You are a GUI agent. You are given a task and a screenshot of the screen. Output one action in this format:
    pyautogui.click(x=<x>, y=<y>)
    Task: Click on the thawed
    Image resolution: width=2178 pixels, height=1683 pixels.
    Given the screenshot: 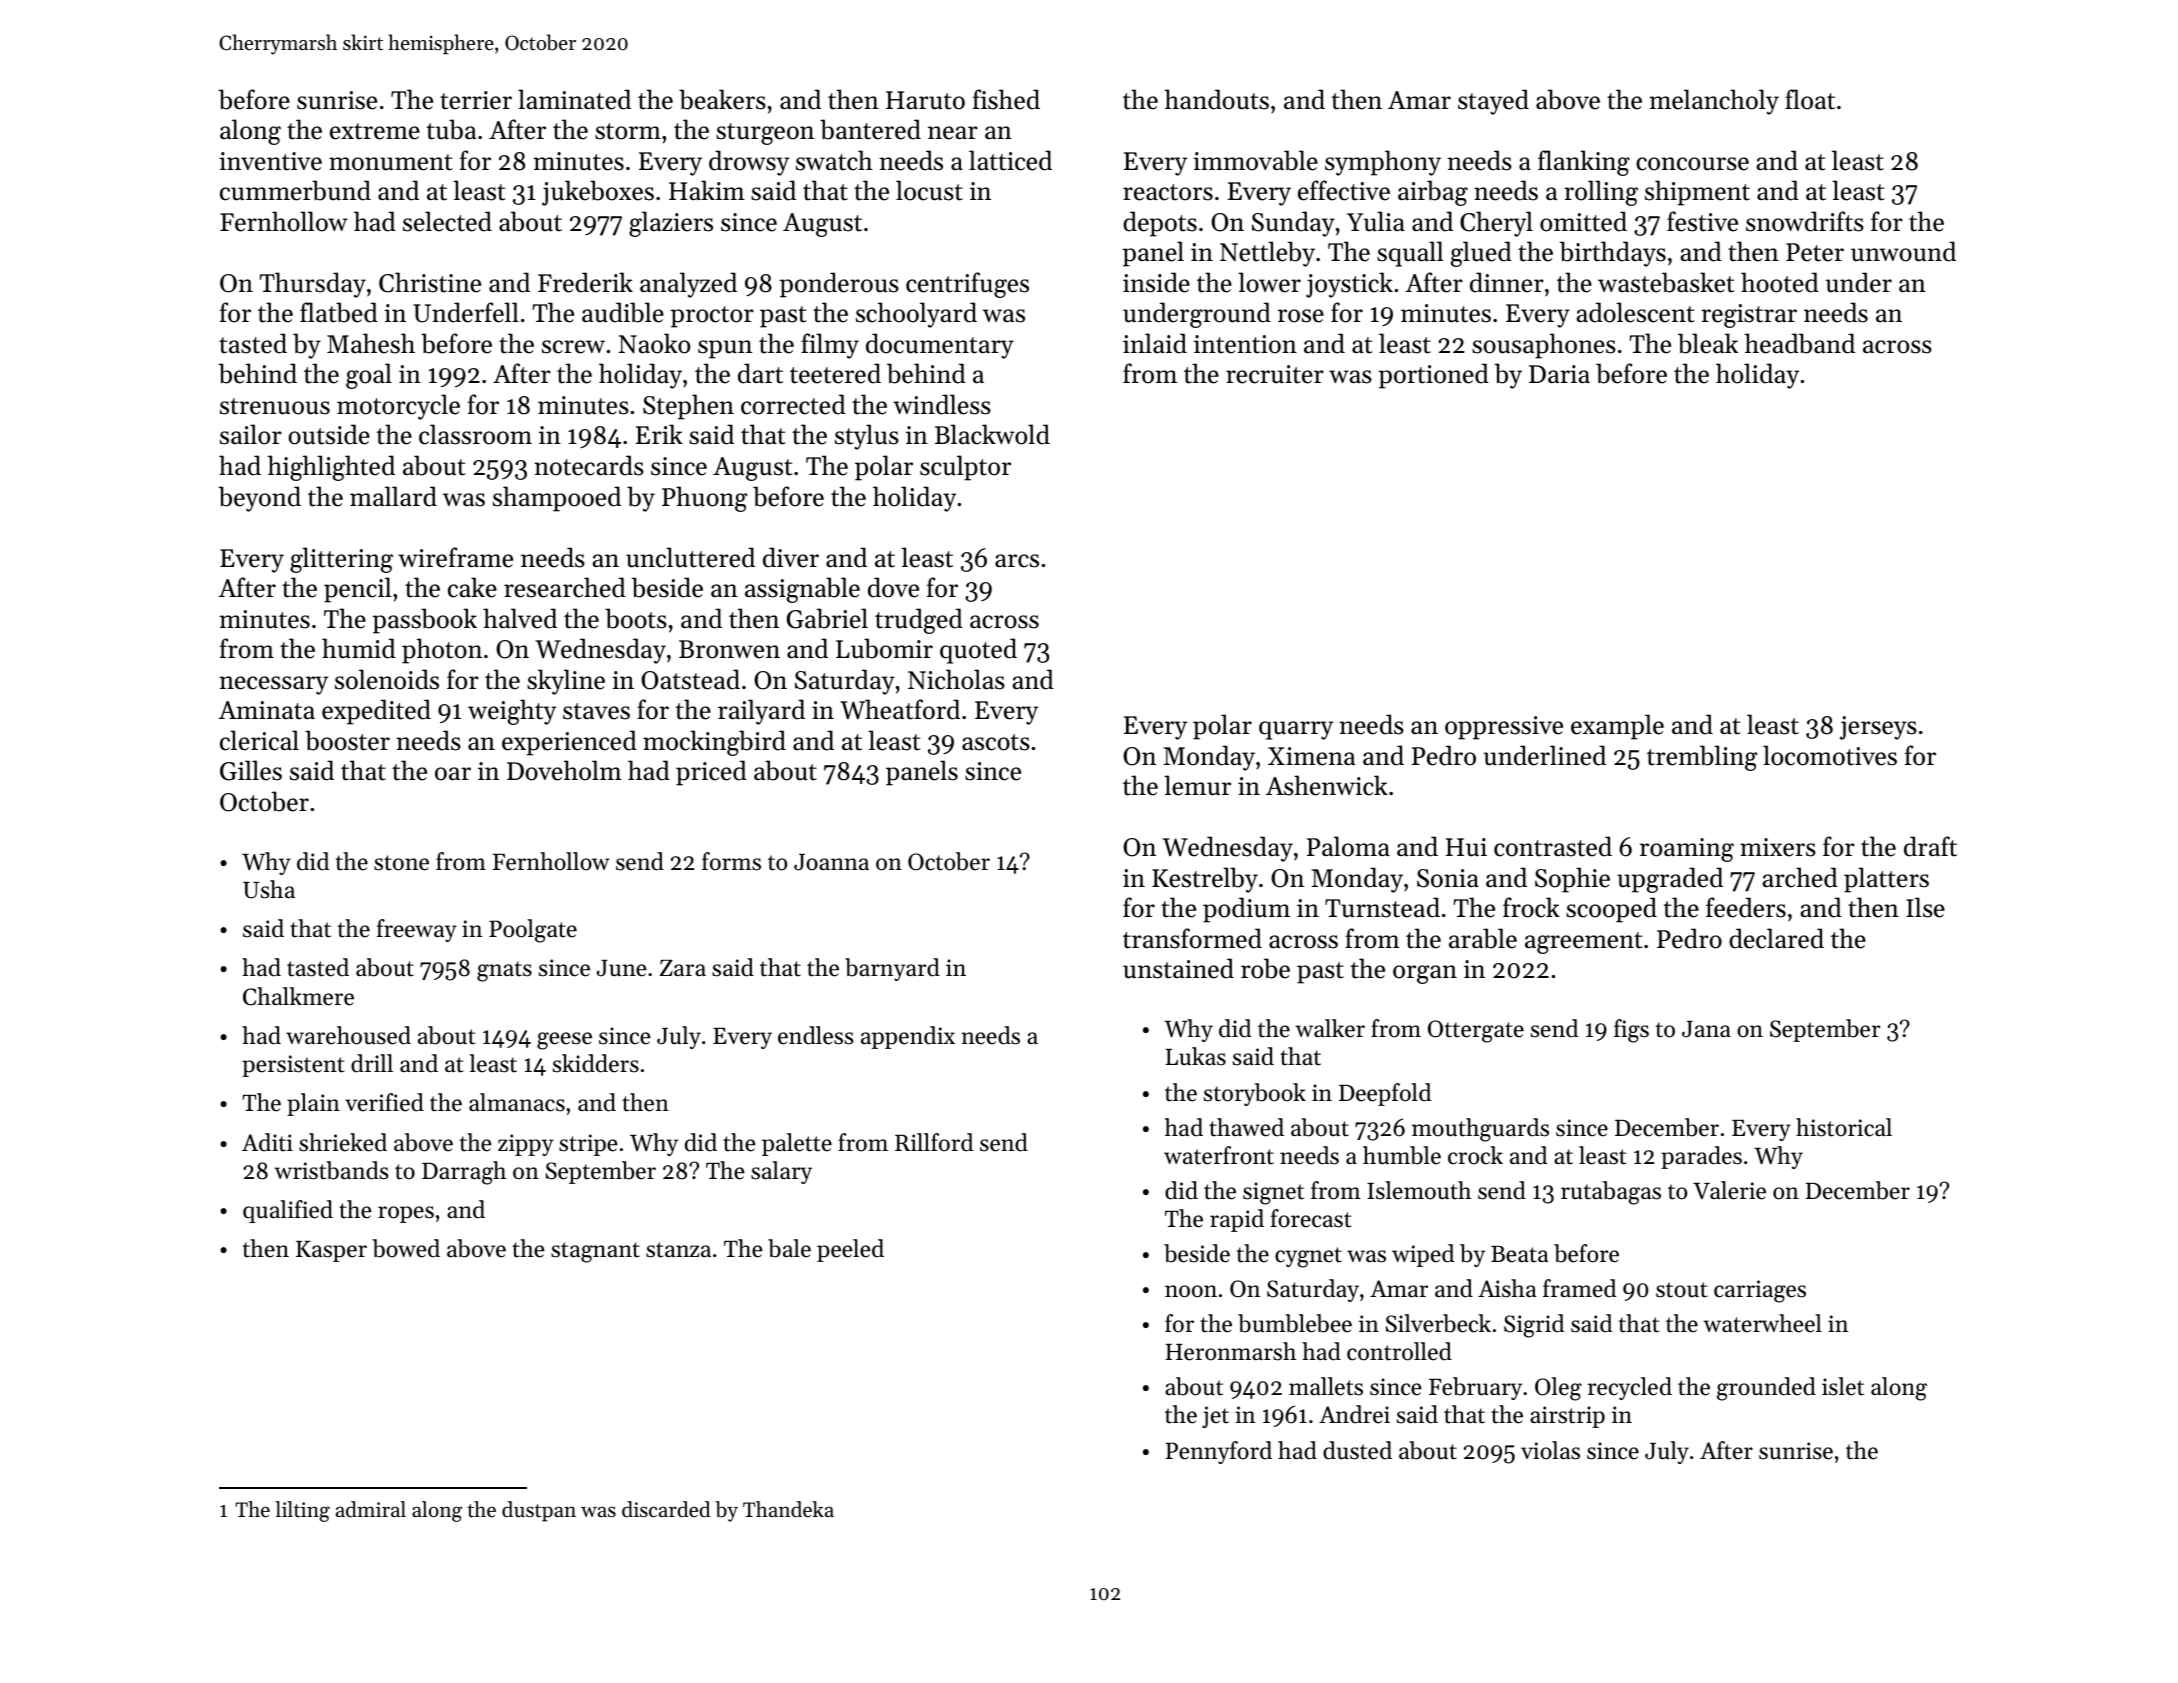 What is the action you would take?
    pyautogui.click(x=1246, y=1127)
